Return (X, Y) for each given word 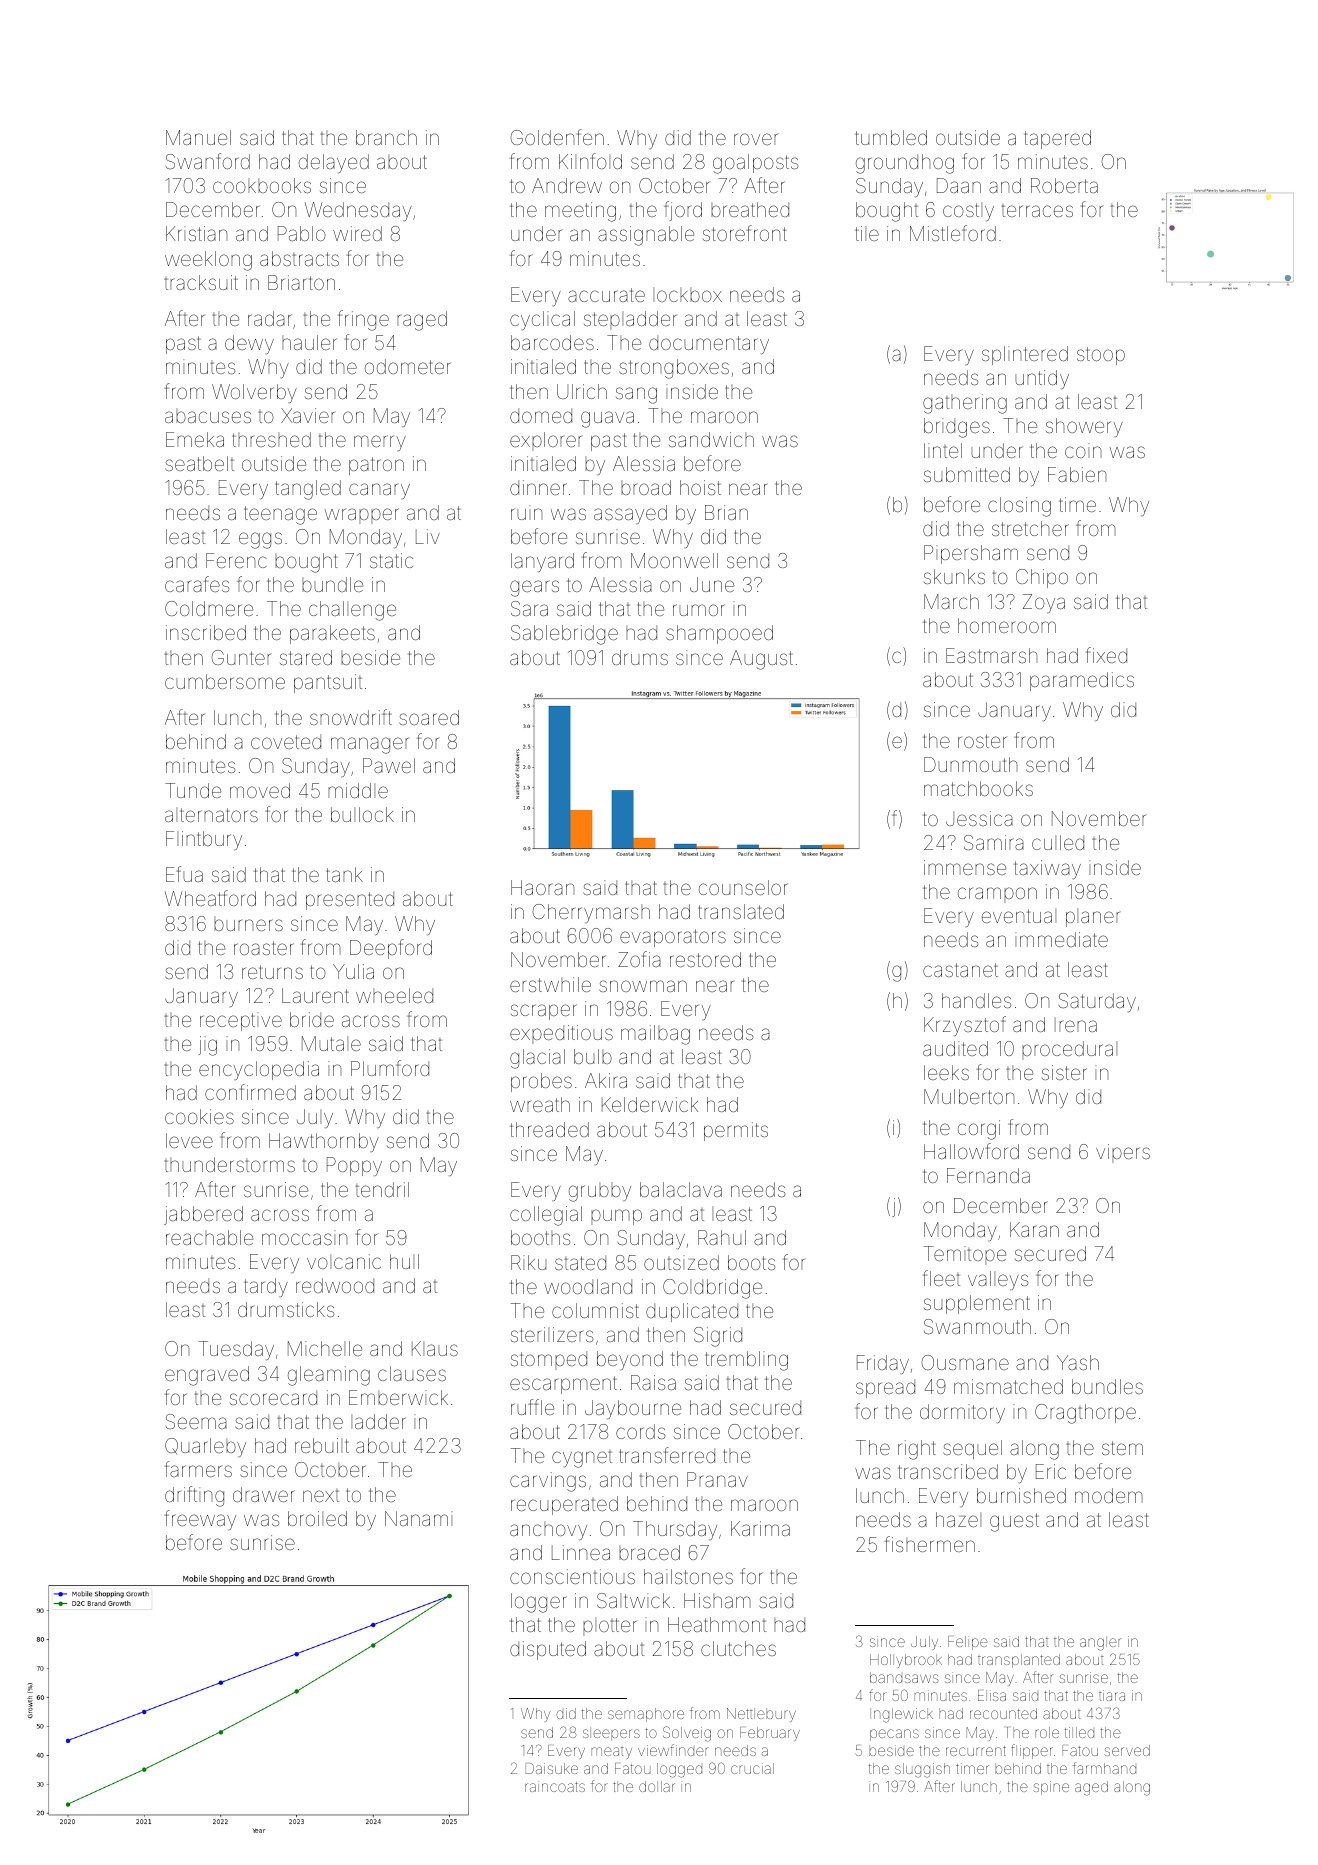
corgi (979, 1130)
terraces (1037, 210)
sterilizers (552, 1334)
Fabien (1077, 474)
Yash (1078, 1362)
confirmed (250, 1092)
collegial (546, 1216)
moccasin (304, 1237)
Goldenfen (557, 137)
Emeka (195, 439)
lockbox (687, 295)
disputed (548, 1650)
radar (270, 318)
